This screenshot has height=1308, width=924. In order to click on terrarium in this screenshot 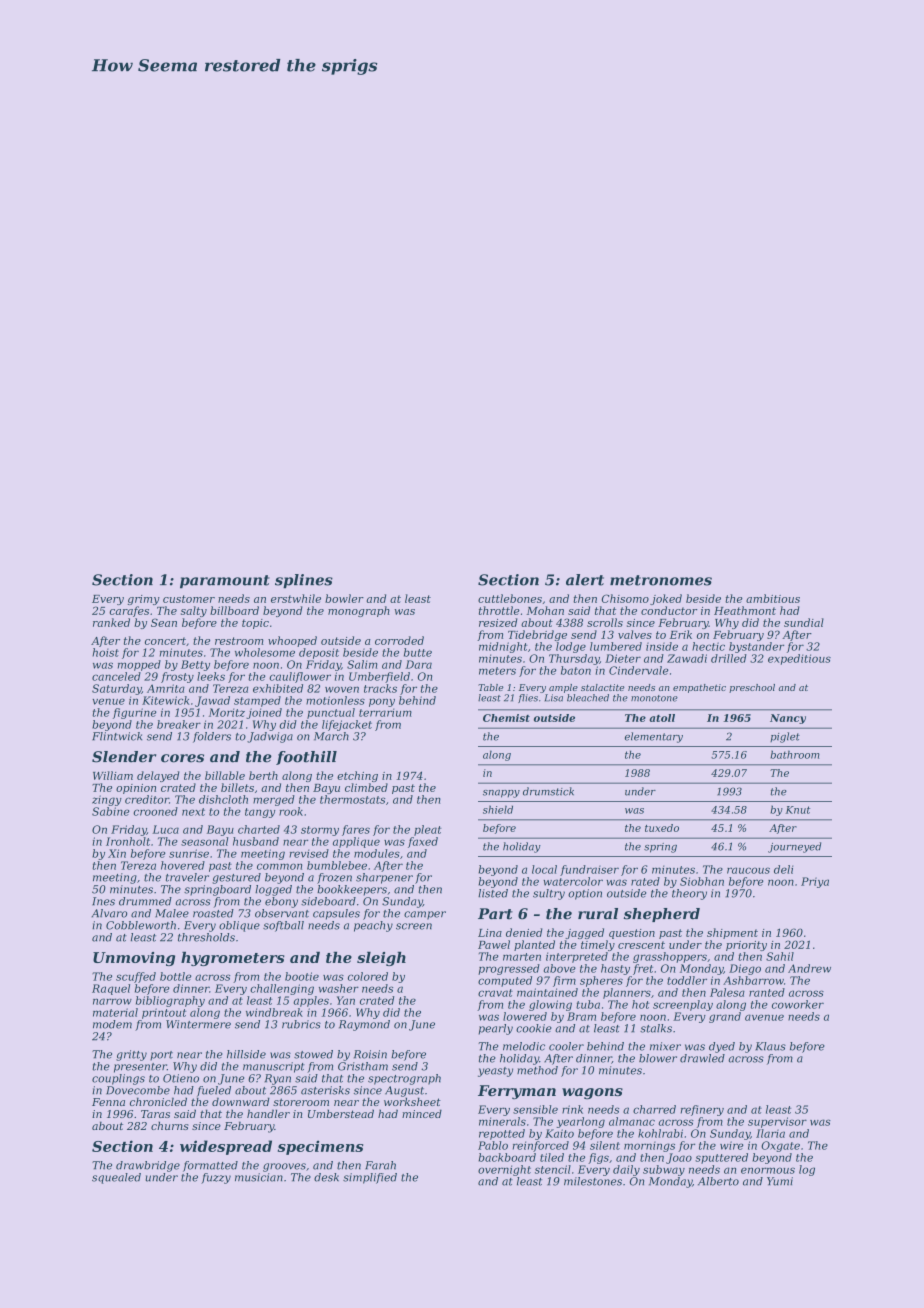, I will do `click(385, 712)`.
